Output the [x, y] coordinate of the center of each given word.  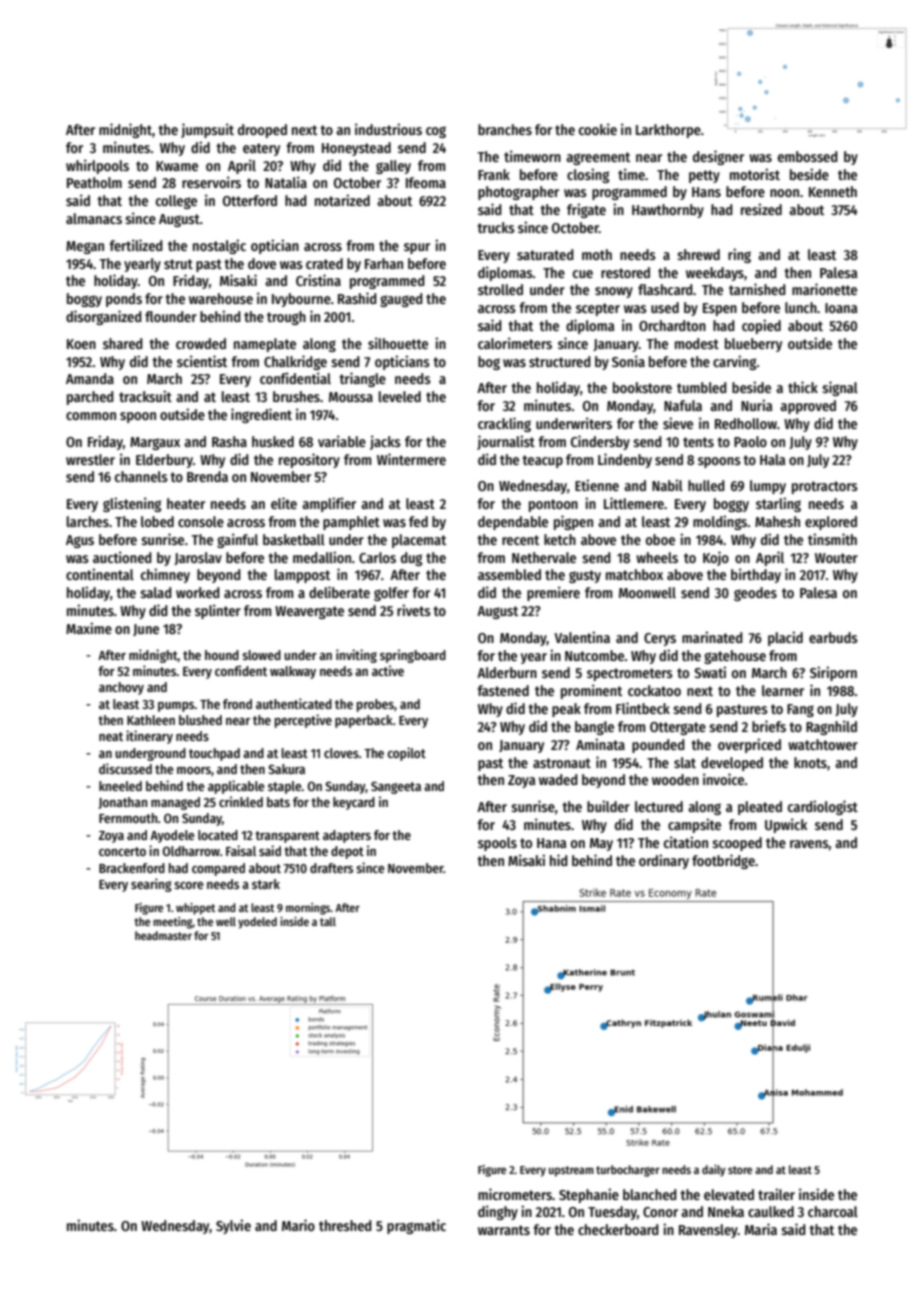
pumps [176, 707]
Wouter [836, 558]
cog [436, 132]
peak [566, 710]
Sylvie [233, 1226]
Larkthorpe [668, 131]
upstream [571, 1171]
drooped [262, 131]
